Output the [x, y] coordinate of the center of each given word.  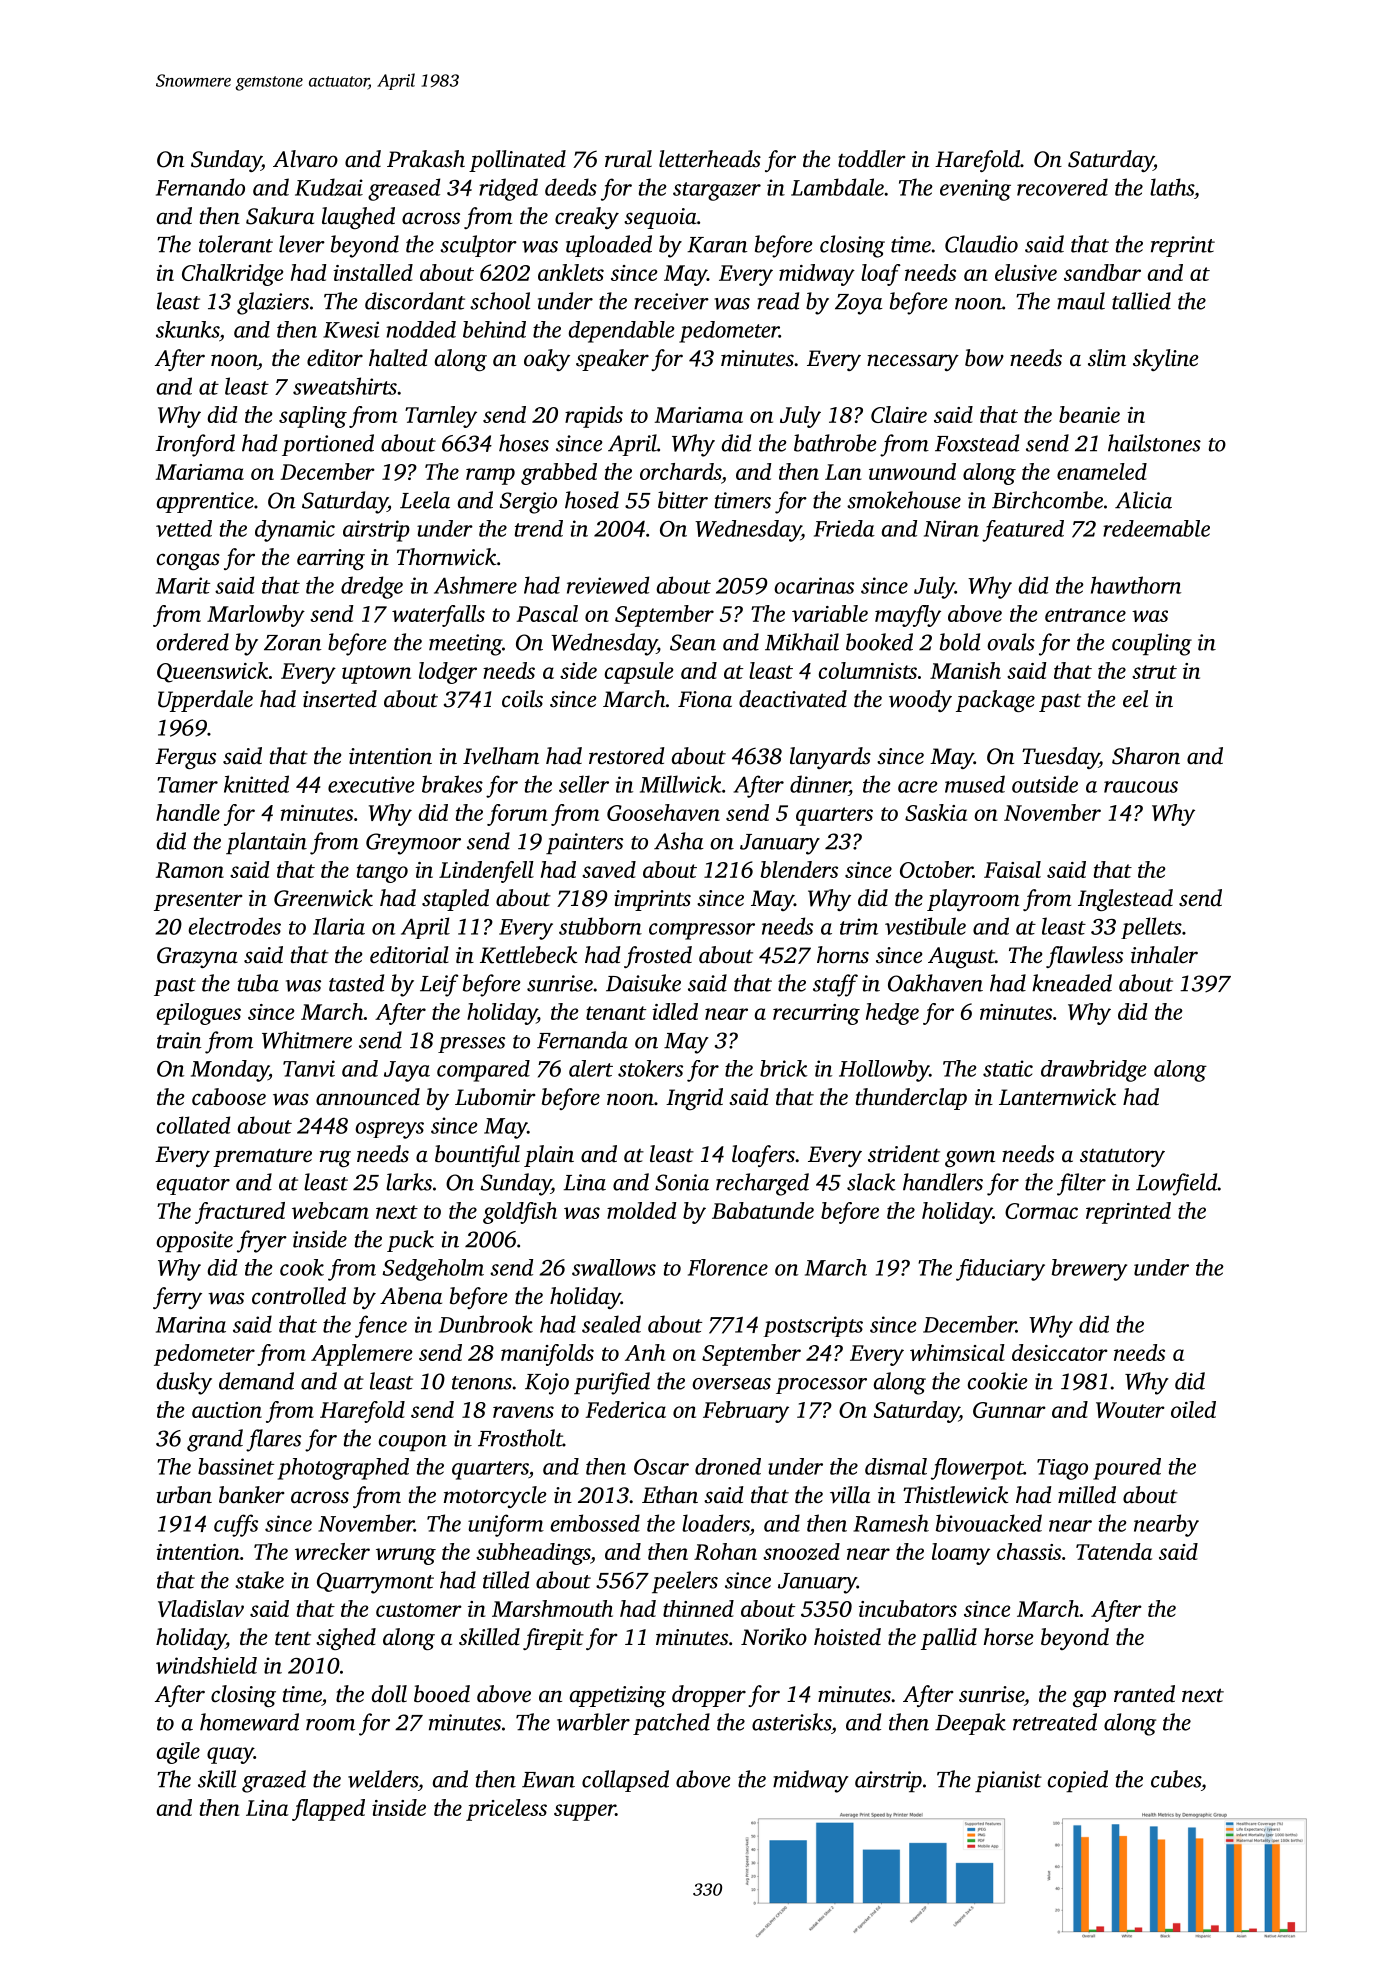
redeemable [1156, 528]
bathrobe [835, 443]
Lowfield [1176, 1184]
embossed [595, 1523]
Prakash [426, 159]
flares [273, 1440]
